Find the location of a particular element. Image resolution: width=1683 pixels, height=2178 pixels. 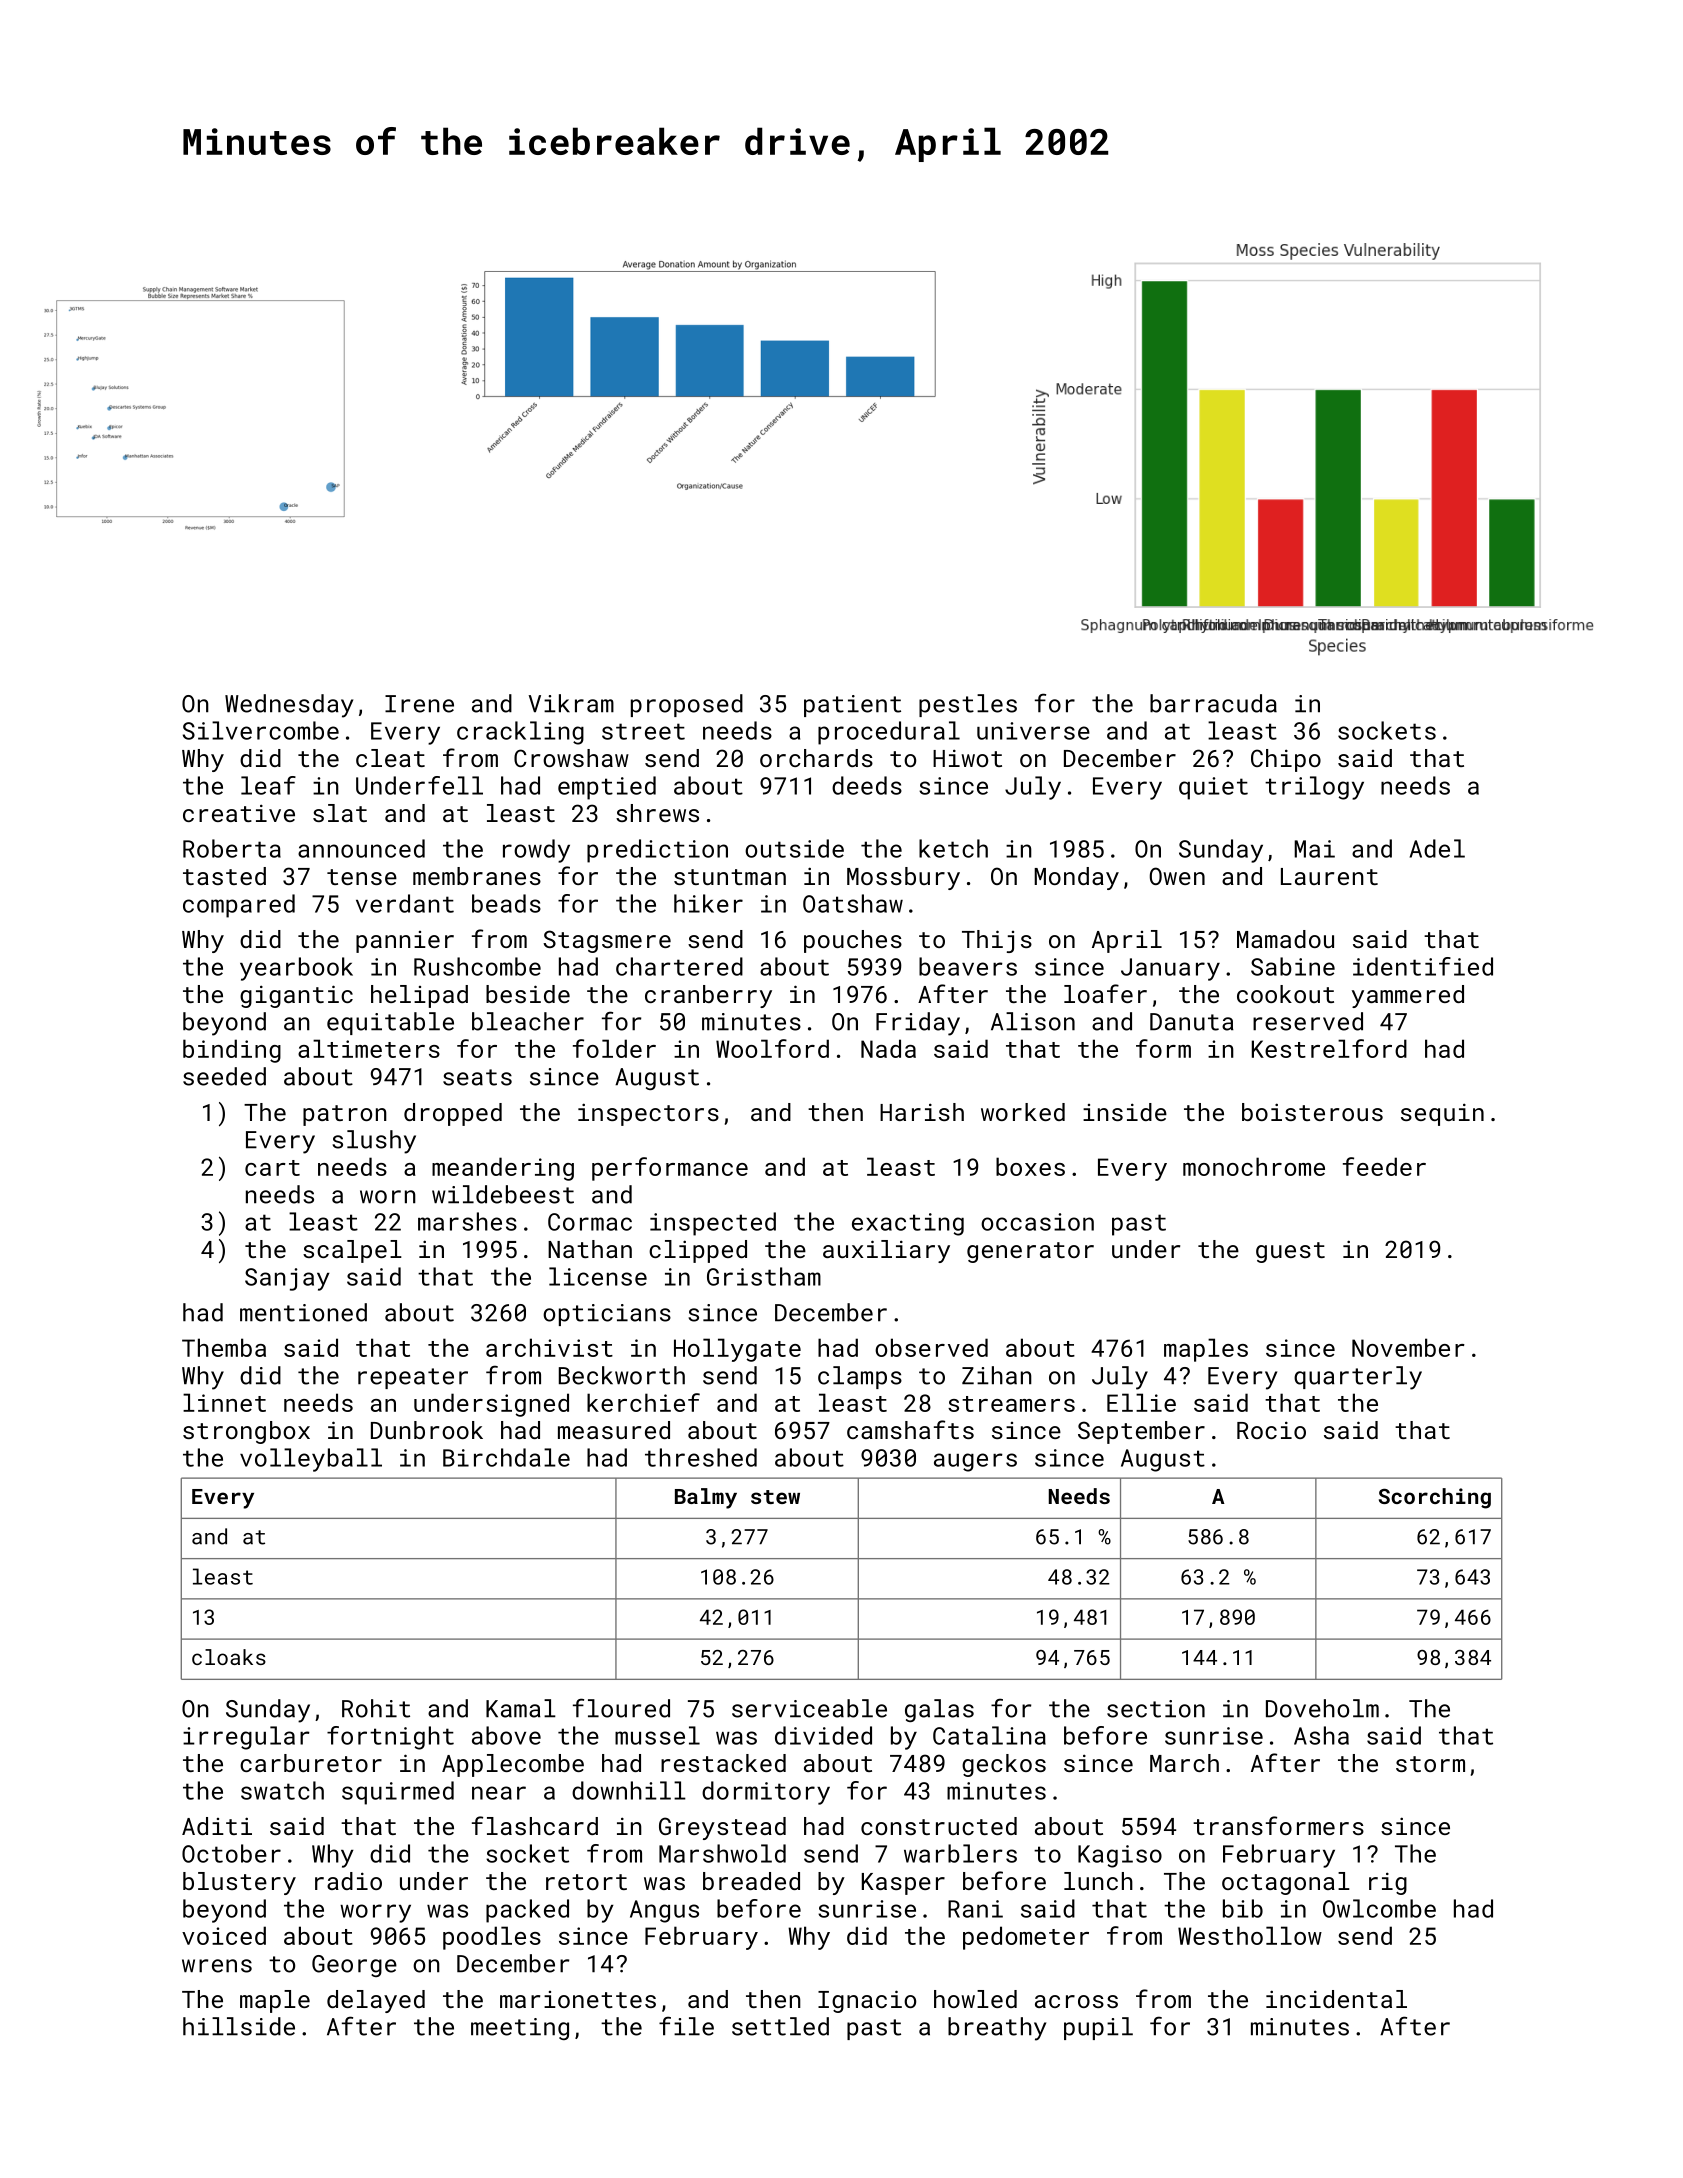

Scorching is located at coordinates (1435, 1498).
